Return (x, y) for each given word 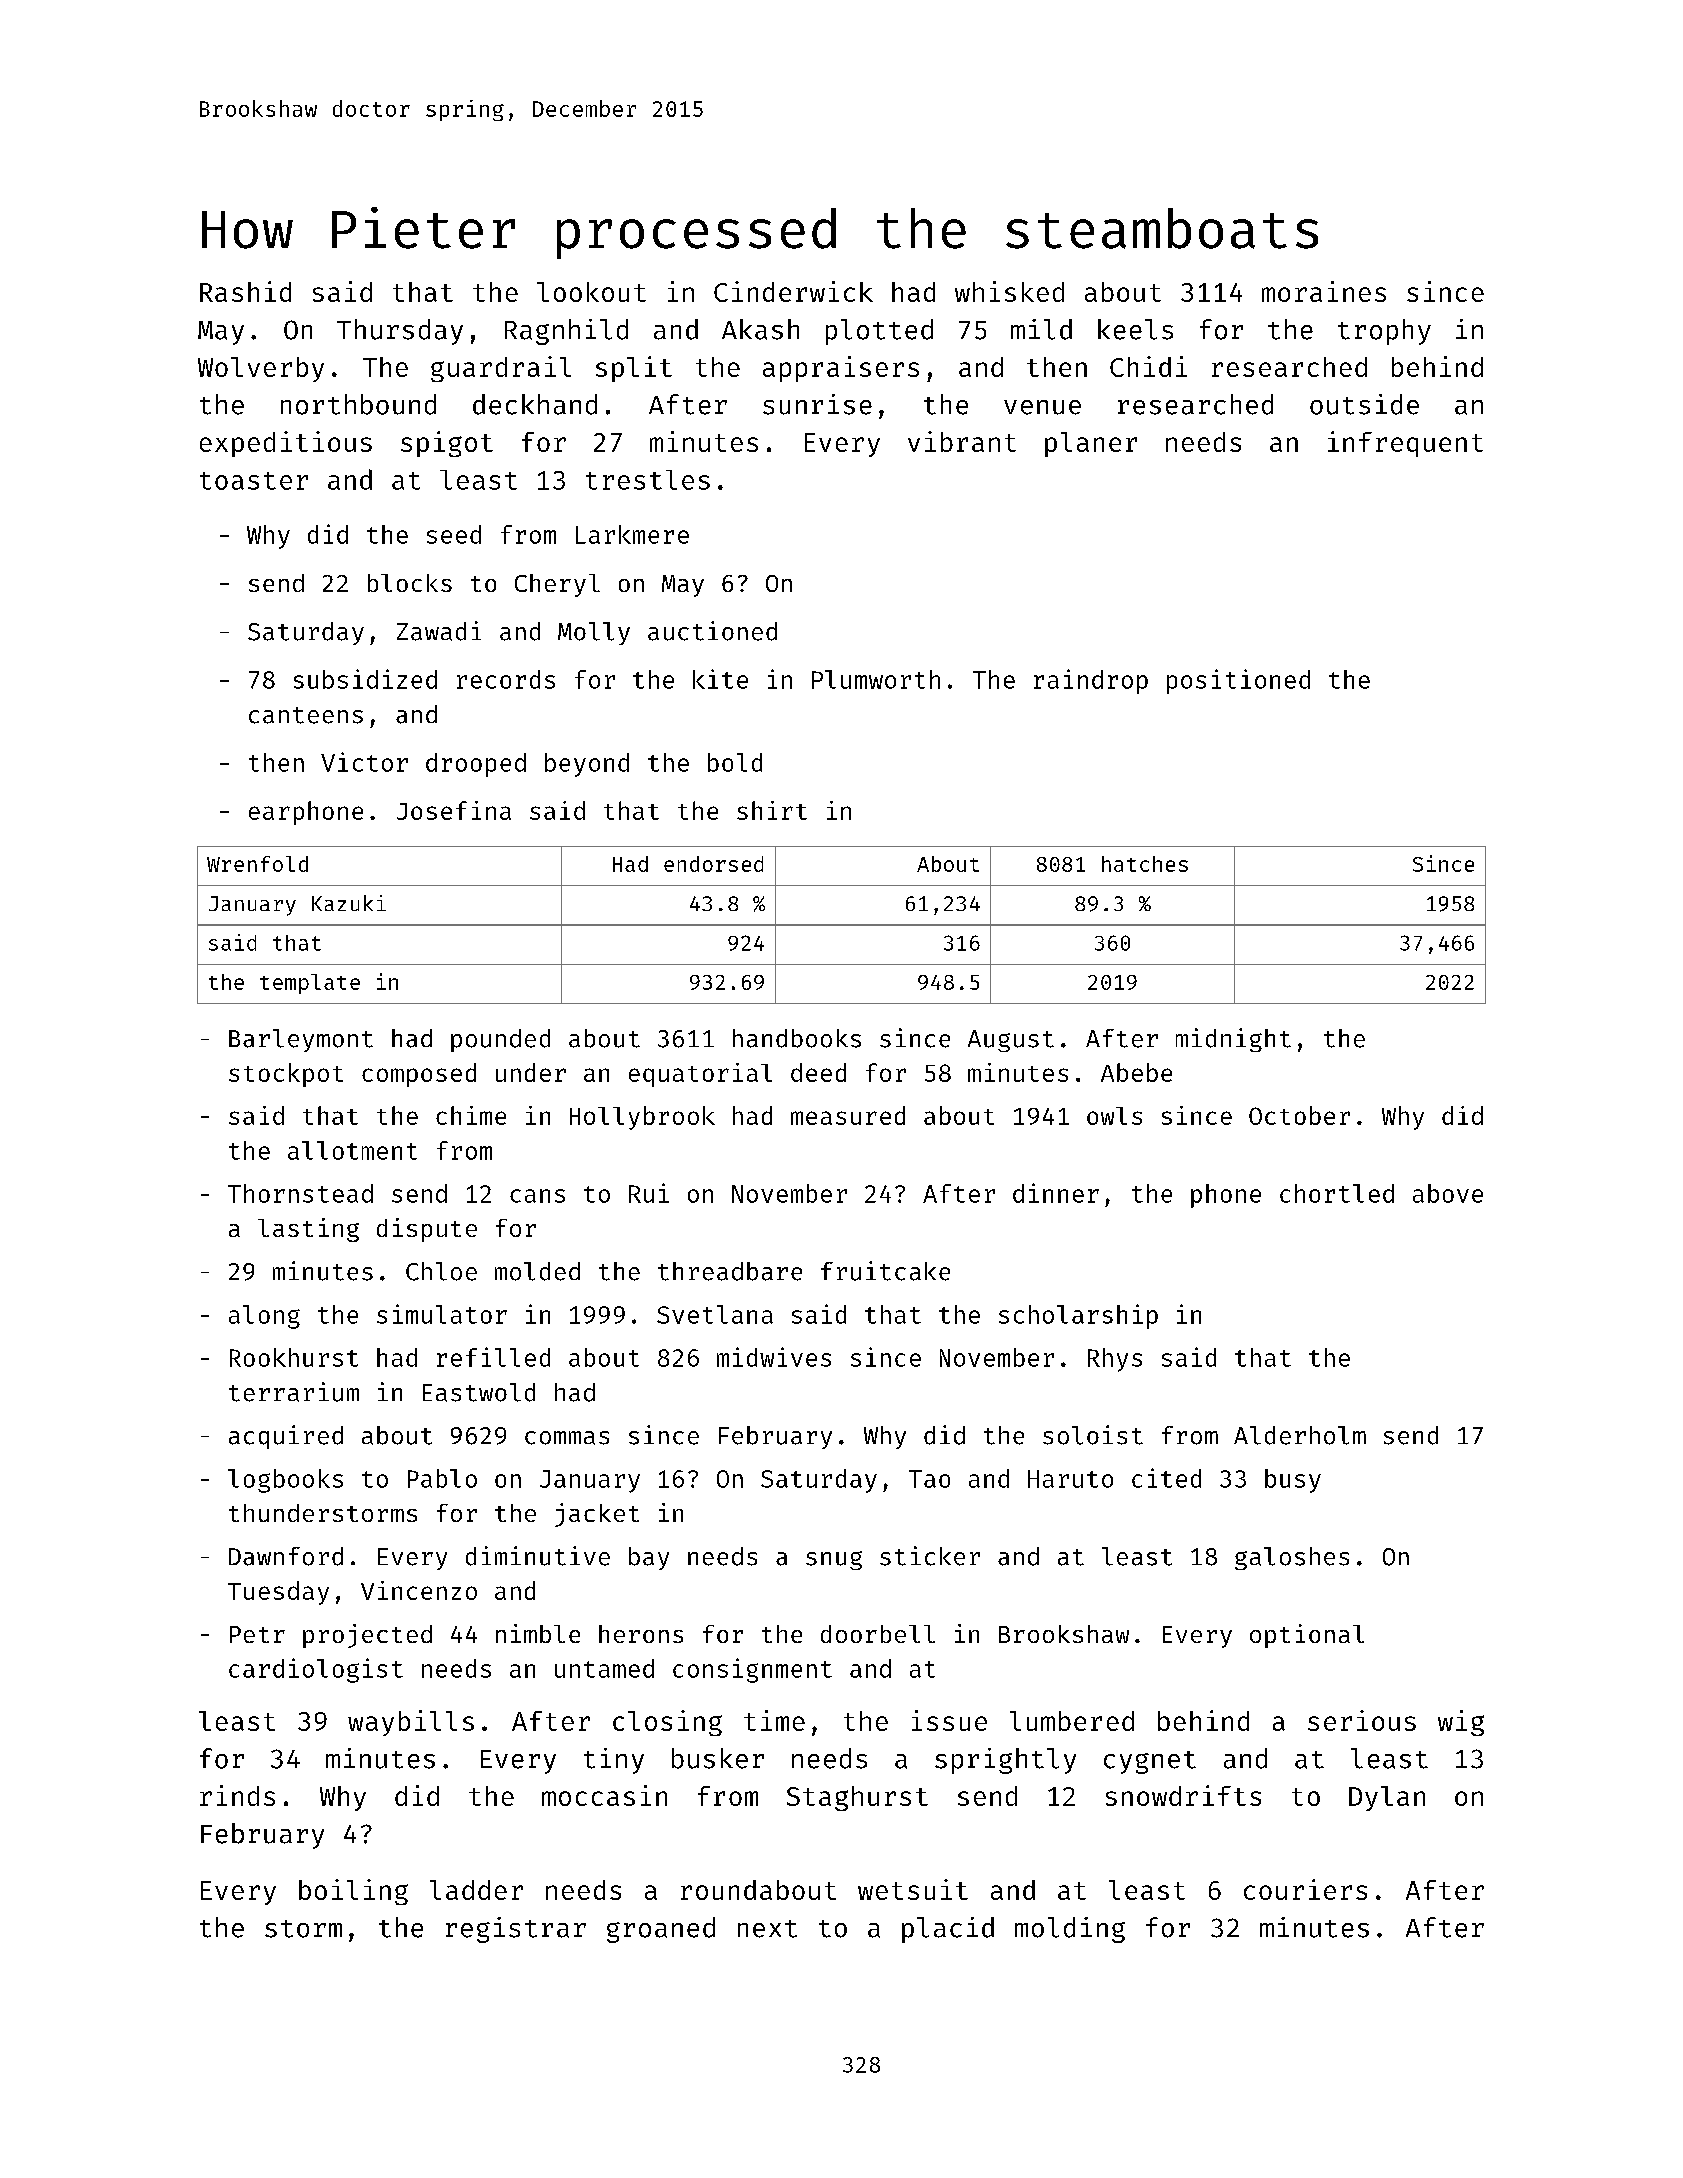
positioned (1238, 681)
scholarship (1078, 1316)
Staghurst (857, 1798)
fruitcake (885, 1271)
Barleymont (301, 1040)
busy (1293, 1481)
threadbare (730, 1271)
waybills (411, 1723)
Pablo (442, 1478)
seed (454, 534)
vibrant (962, 441)
